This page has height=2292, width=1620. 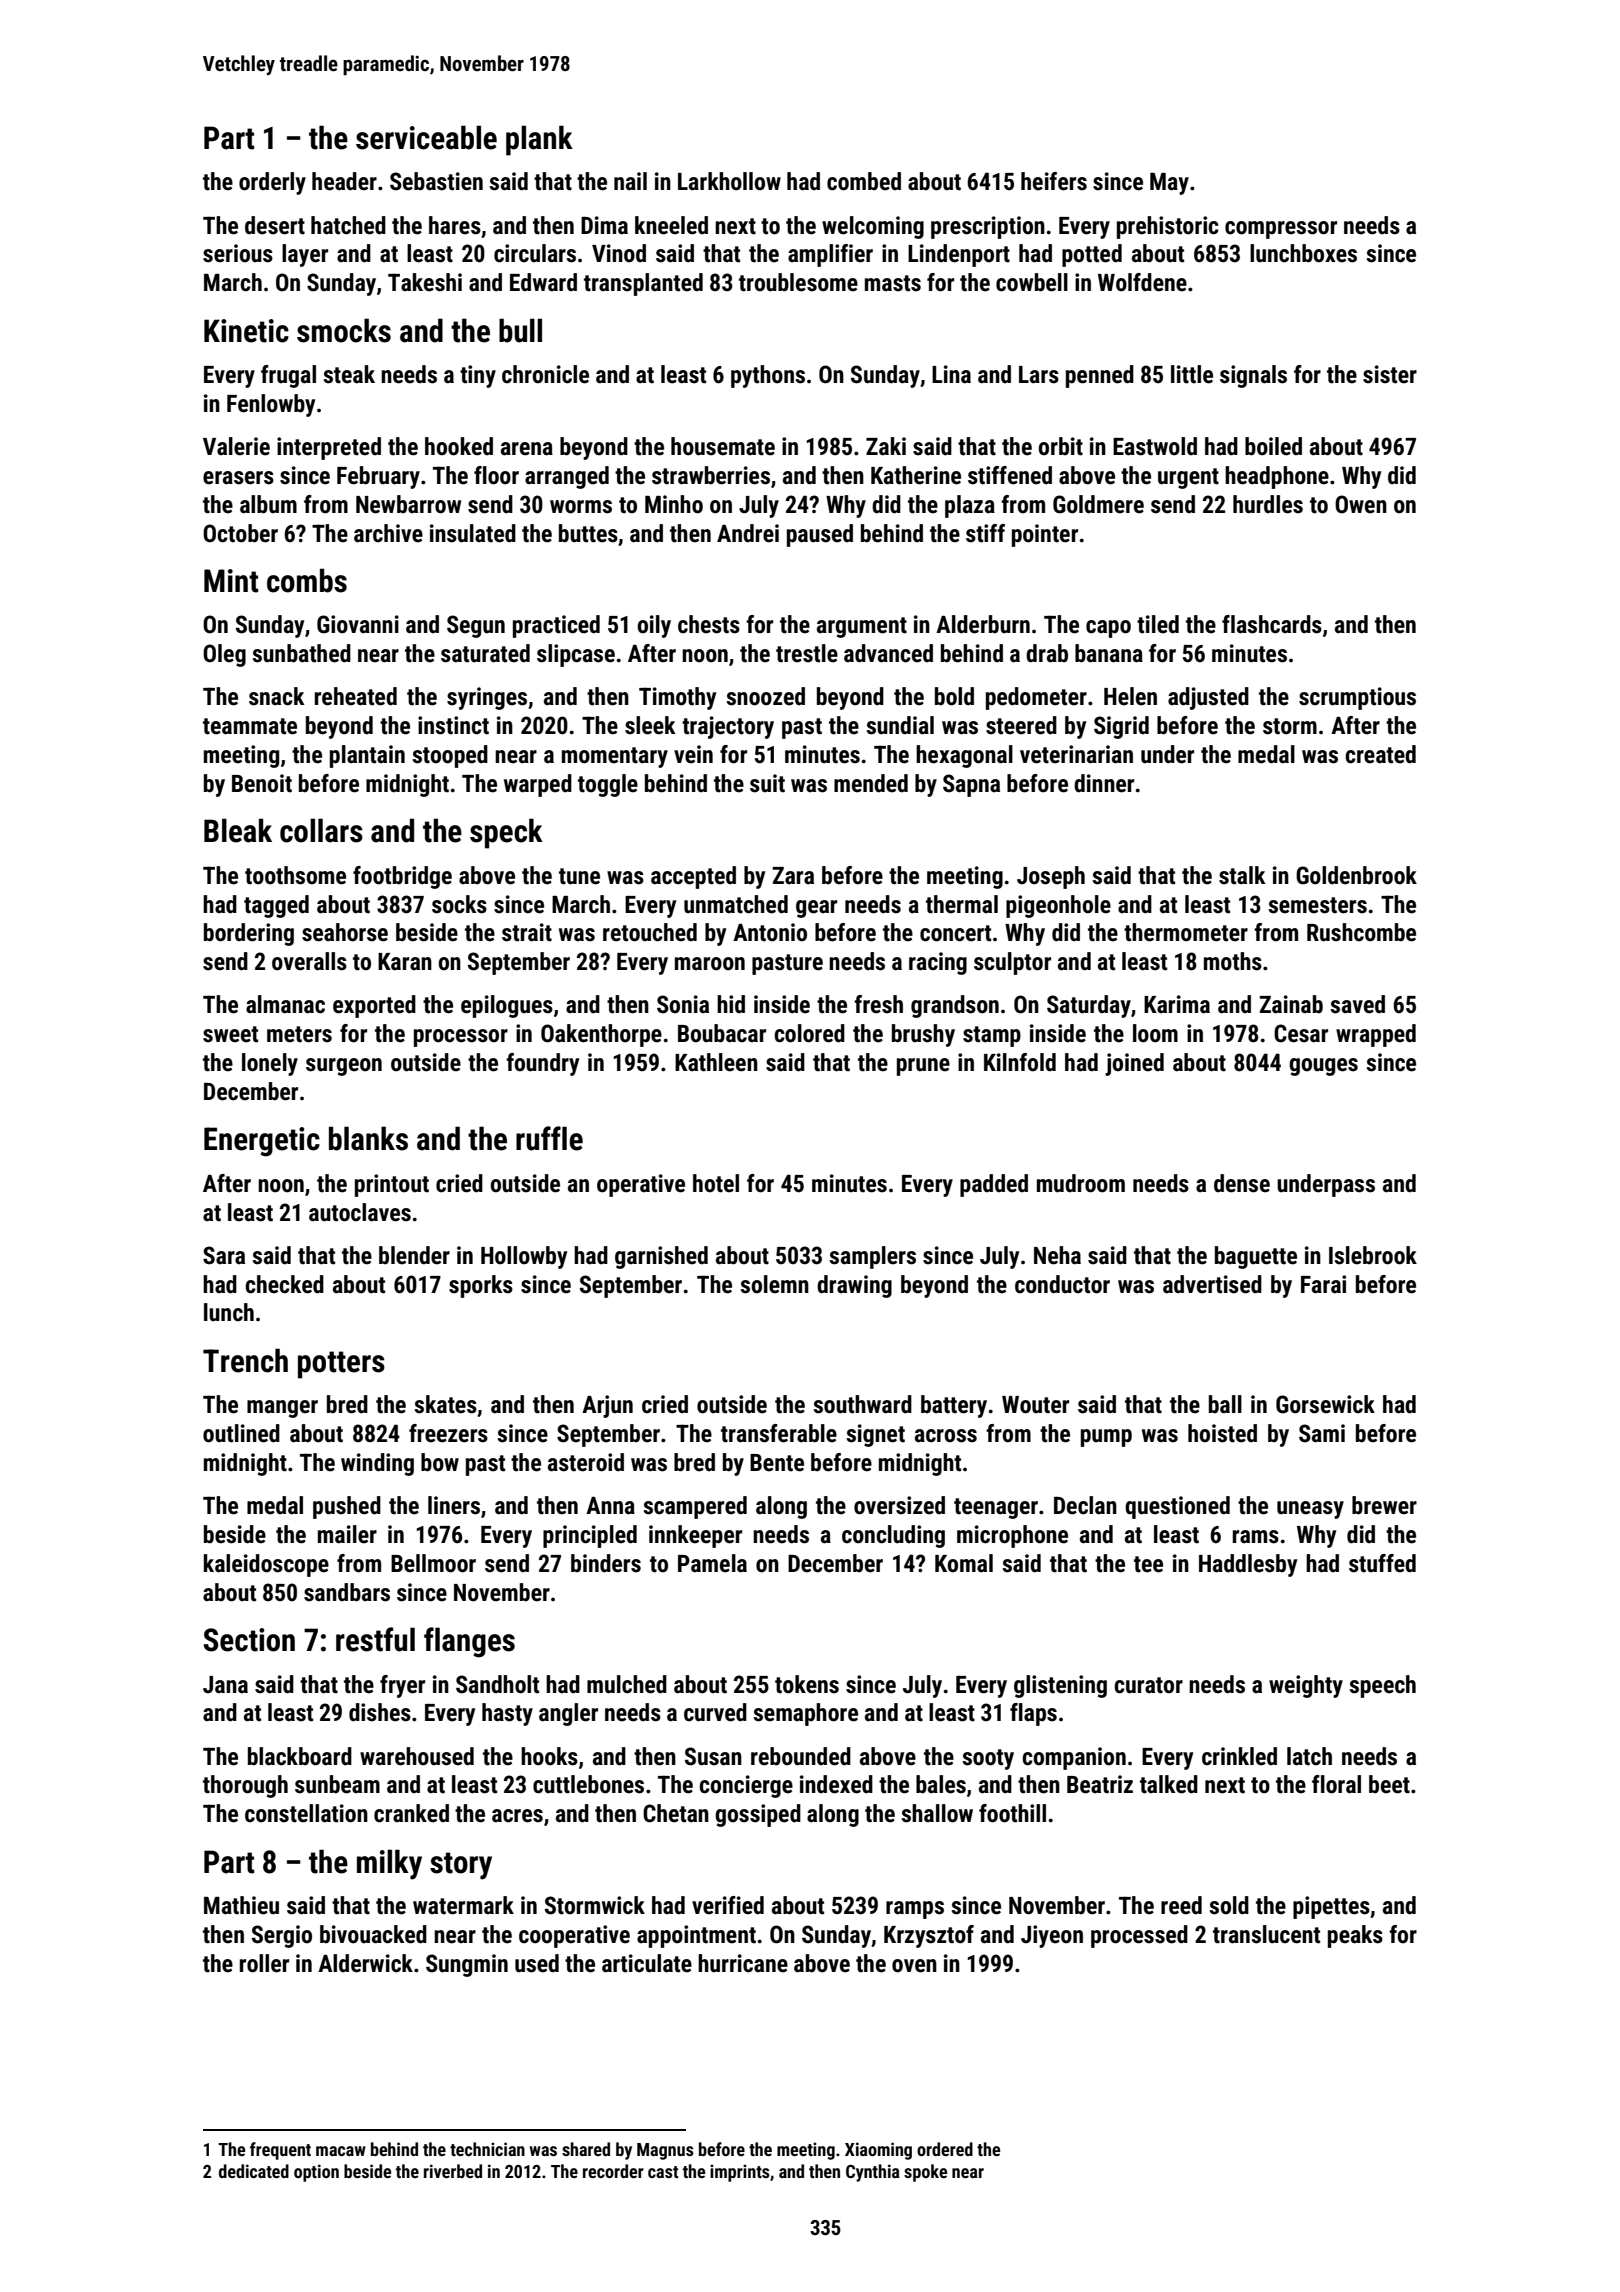 What do you see at coordinates (915, 1910) in the page?
I see `ramps` at bounding box center [915, 1910].
